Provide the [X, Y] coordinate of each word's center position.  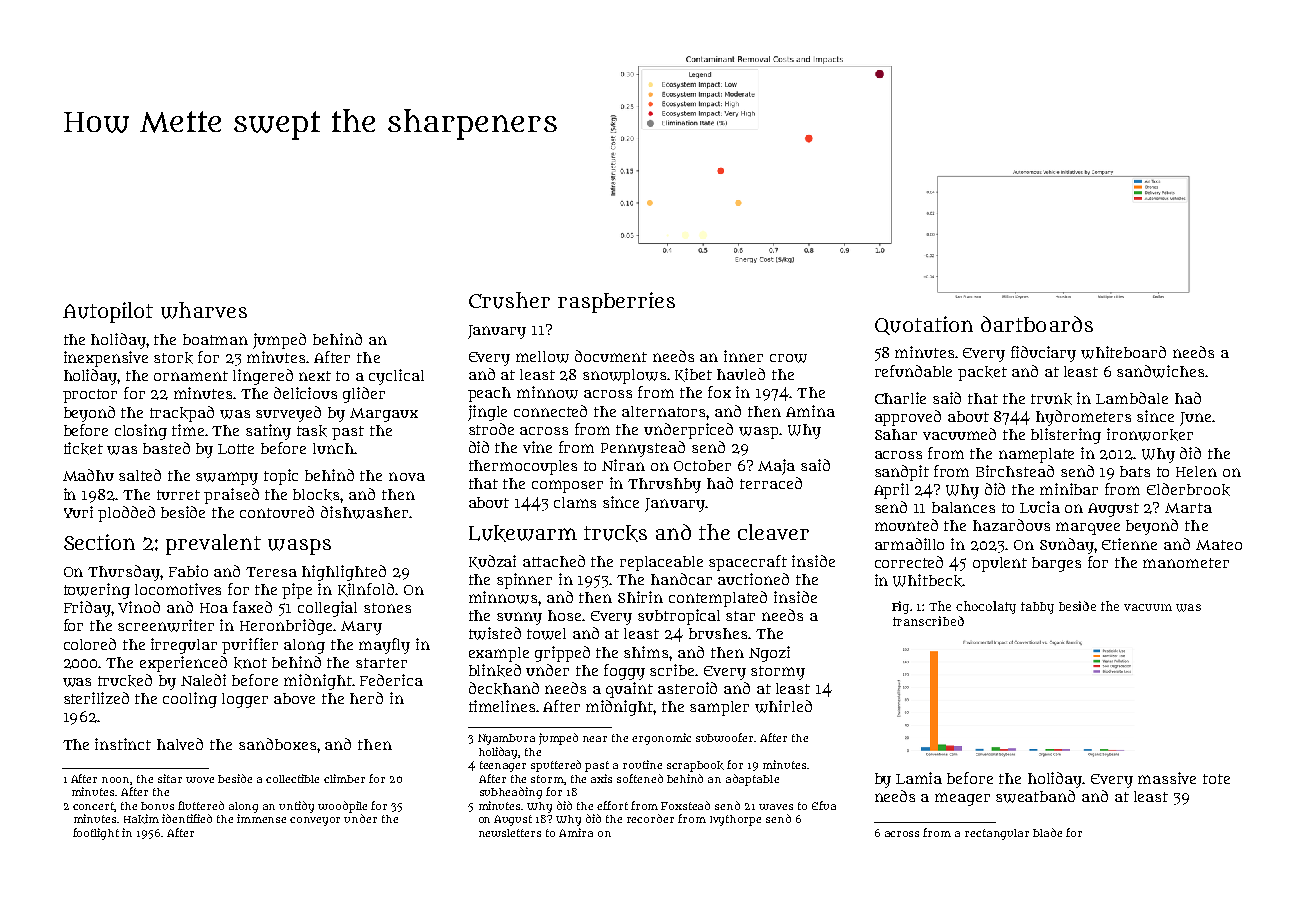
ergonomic [661, 739]
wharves [204, 310]
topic [281, 477]
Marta [1188, 508]
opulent [1000, 564]
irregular [184, 646]
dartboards [1037, 324]
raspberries [616, 302]
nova [407, 476]
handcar [681, 579]
